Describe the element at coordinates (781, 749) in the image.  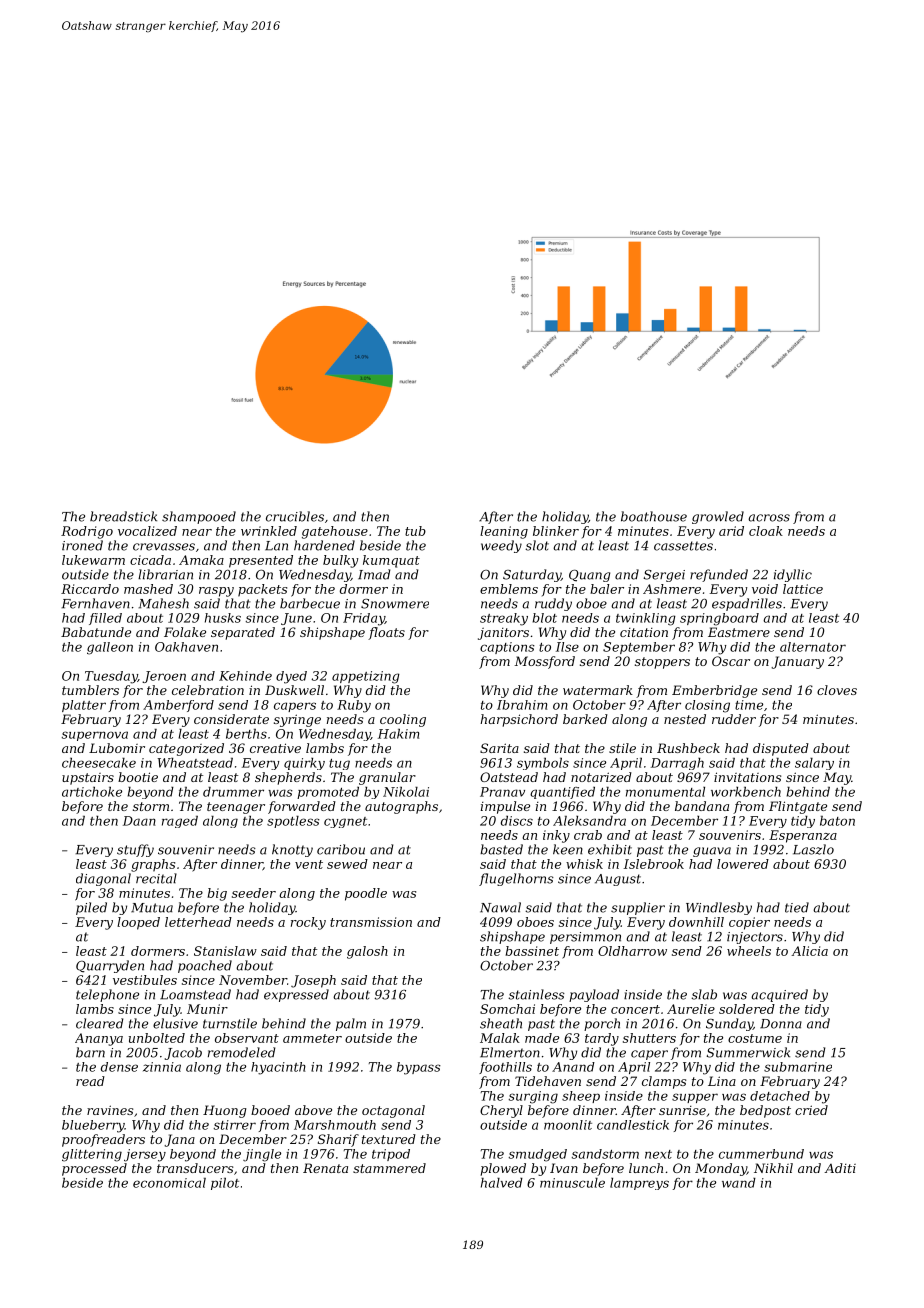
I see `disputed` at that location.
